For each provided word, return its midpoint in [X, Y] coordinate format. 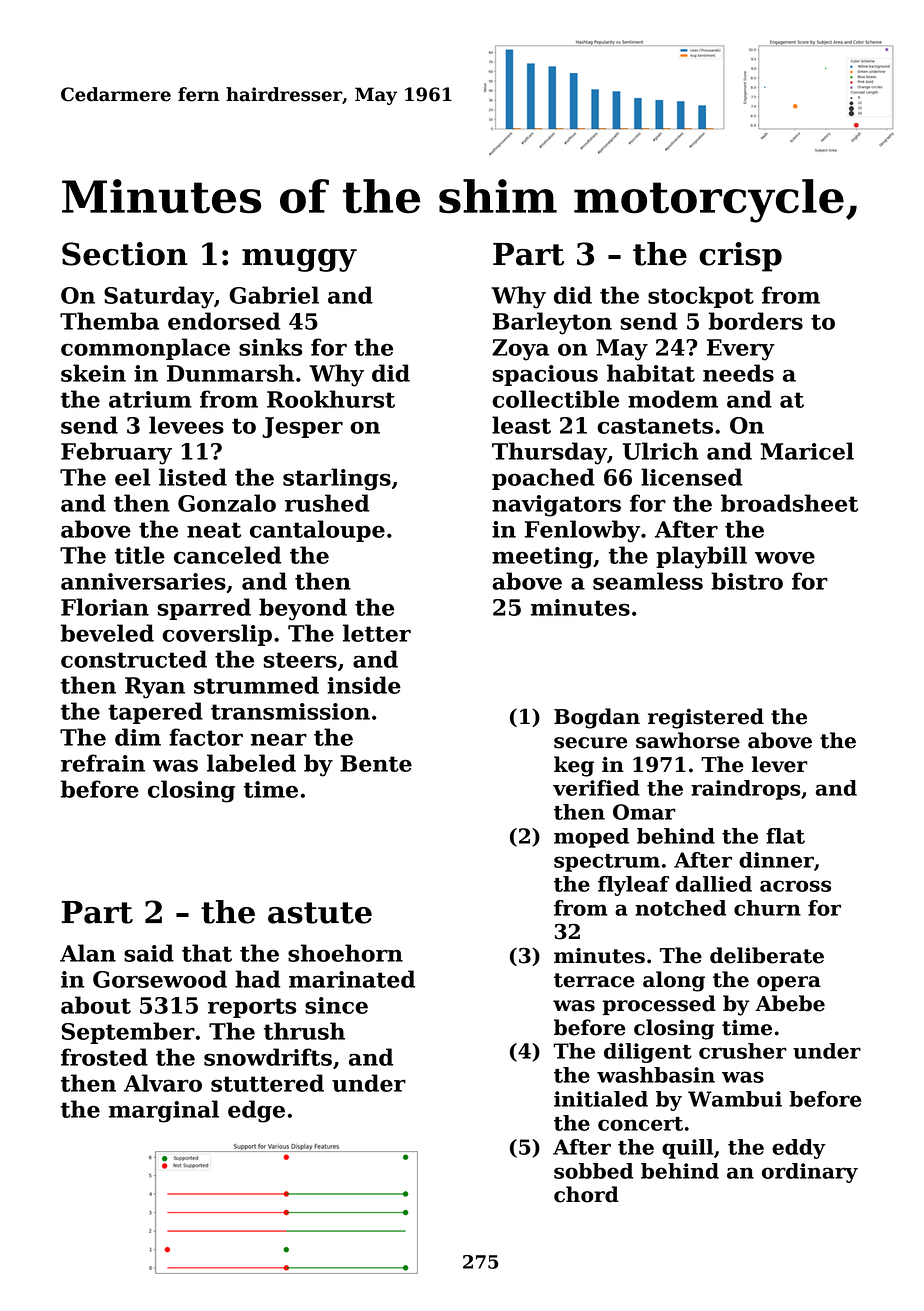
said [149, 953]
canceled [227, 555]
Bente [376, 763]
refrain [103, 763]
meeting [542, 558]
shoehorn [345, 953]
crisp [740, 257]
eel [132, 477]
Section [125, 254]
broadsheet [789, 503]
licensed [691, 477]
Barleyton [552, 323]
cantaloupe [317, 531]
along [674, 981]
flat [785, 836]
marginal [164, 1111]
